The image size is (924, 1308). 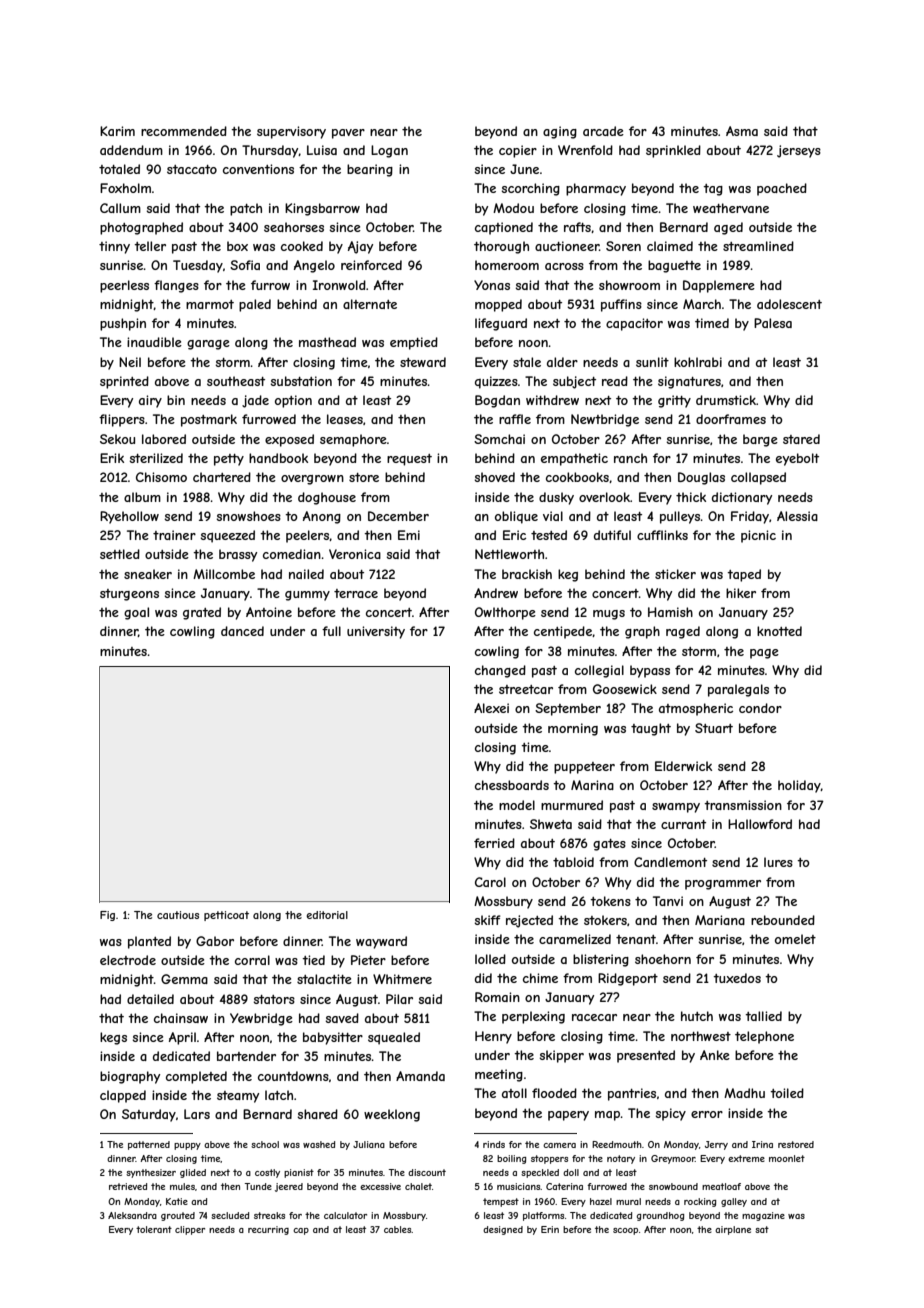 What do you see at coordinates (237, 246) in the page?
I see `box` at bounding box center [237, 246].
